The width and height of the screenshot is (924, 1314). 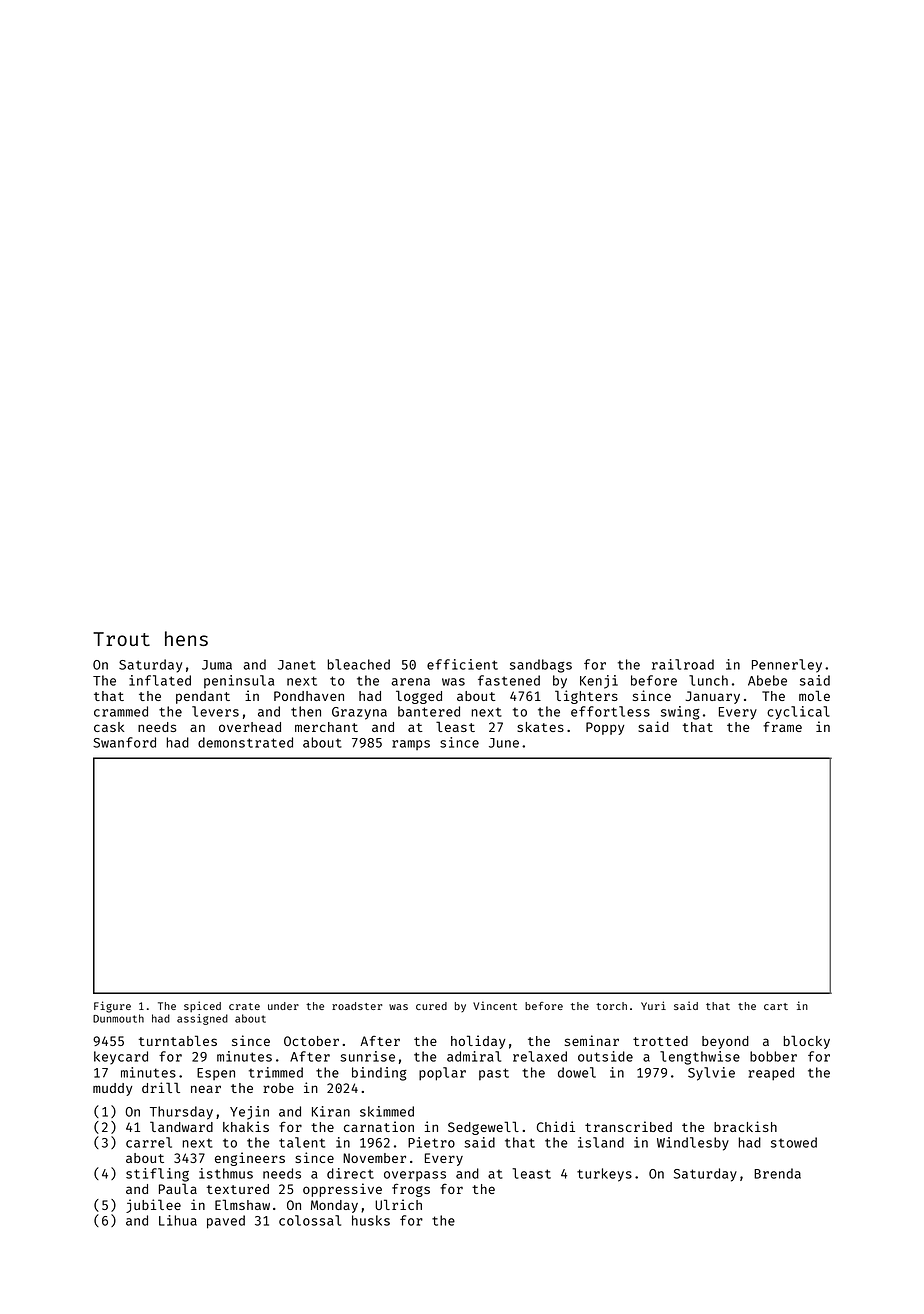 I want to click on frame, so click(x=782, y=727).
